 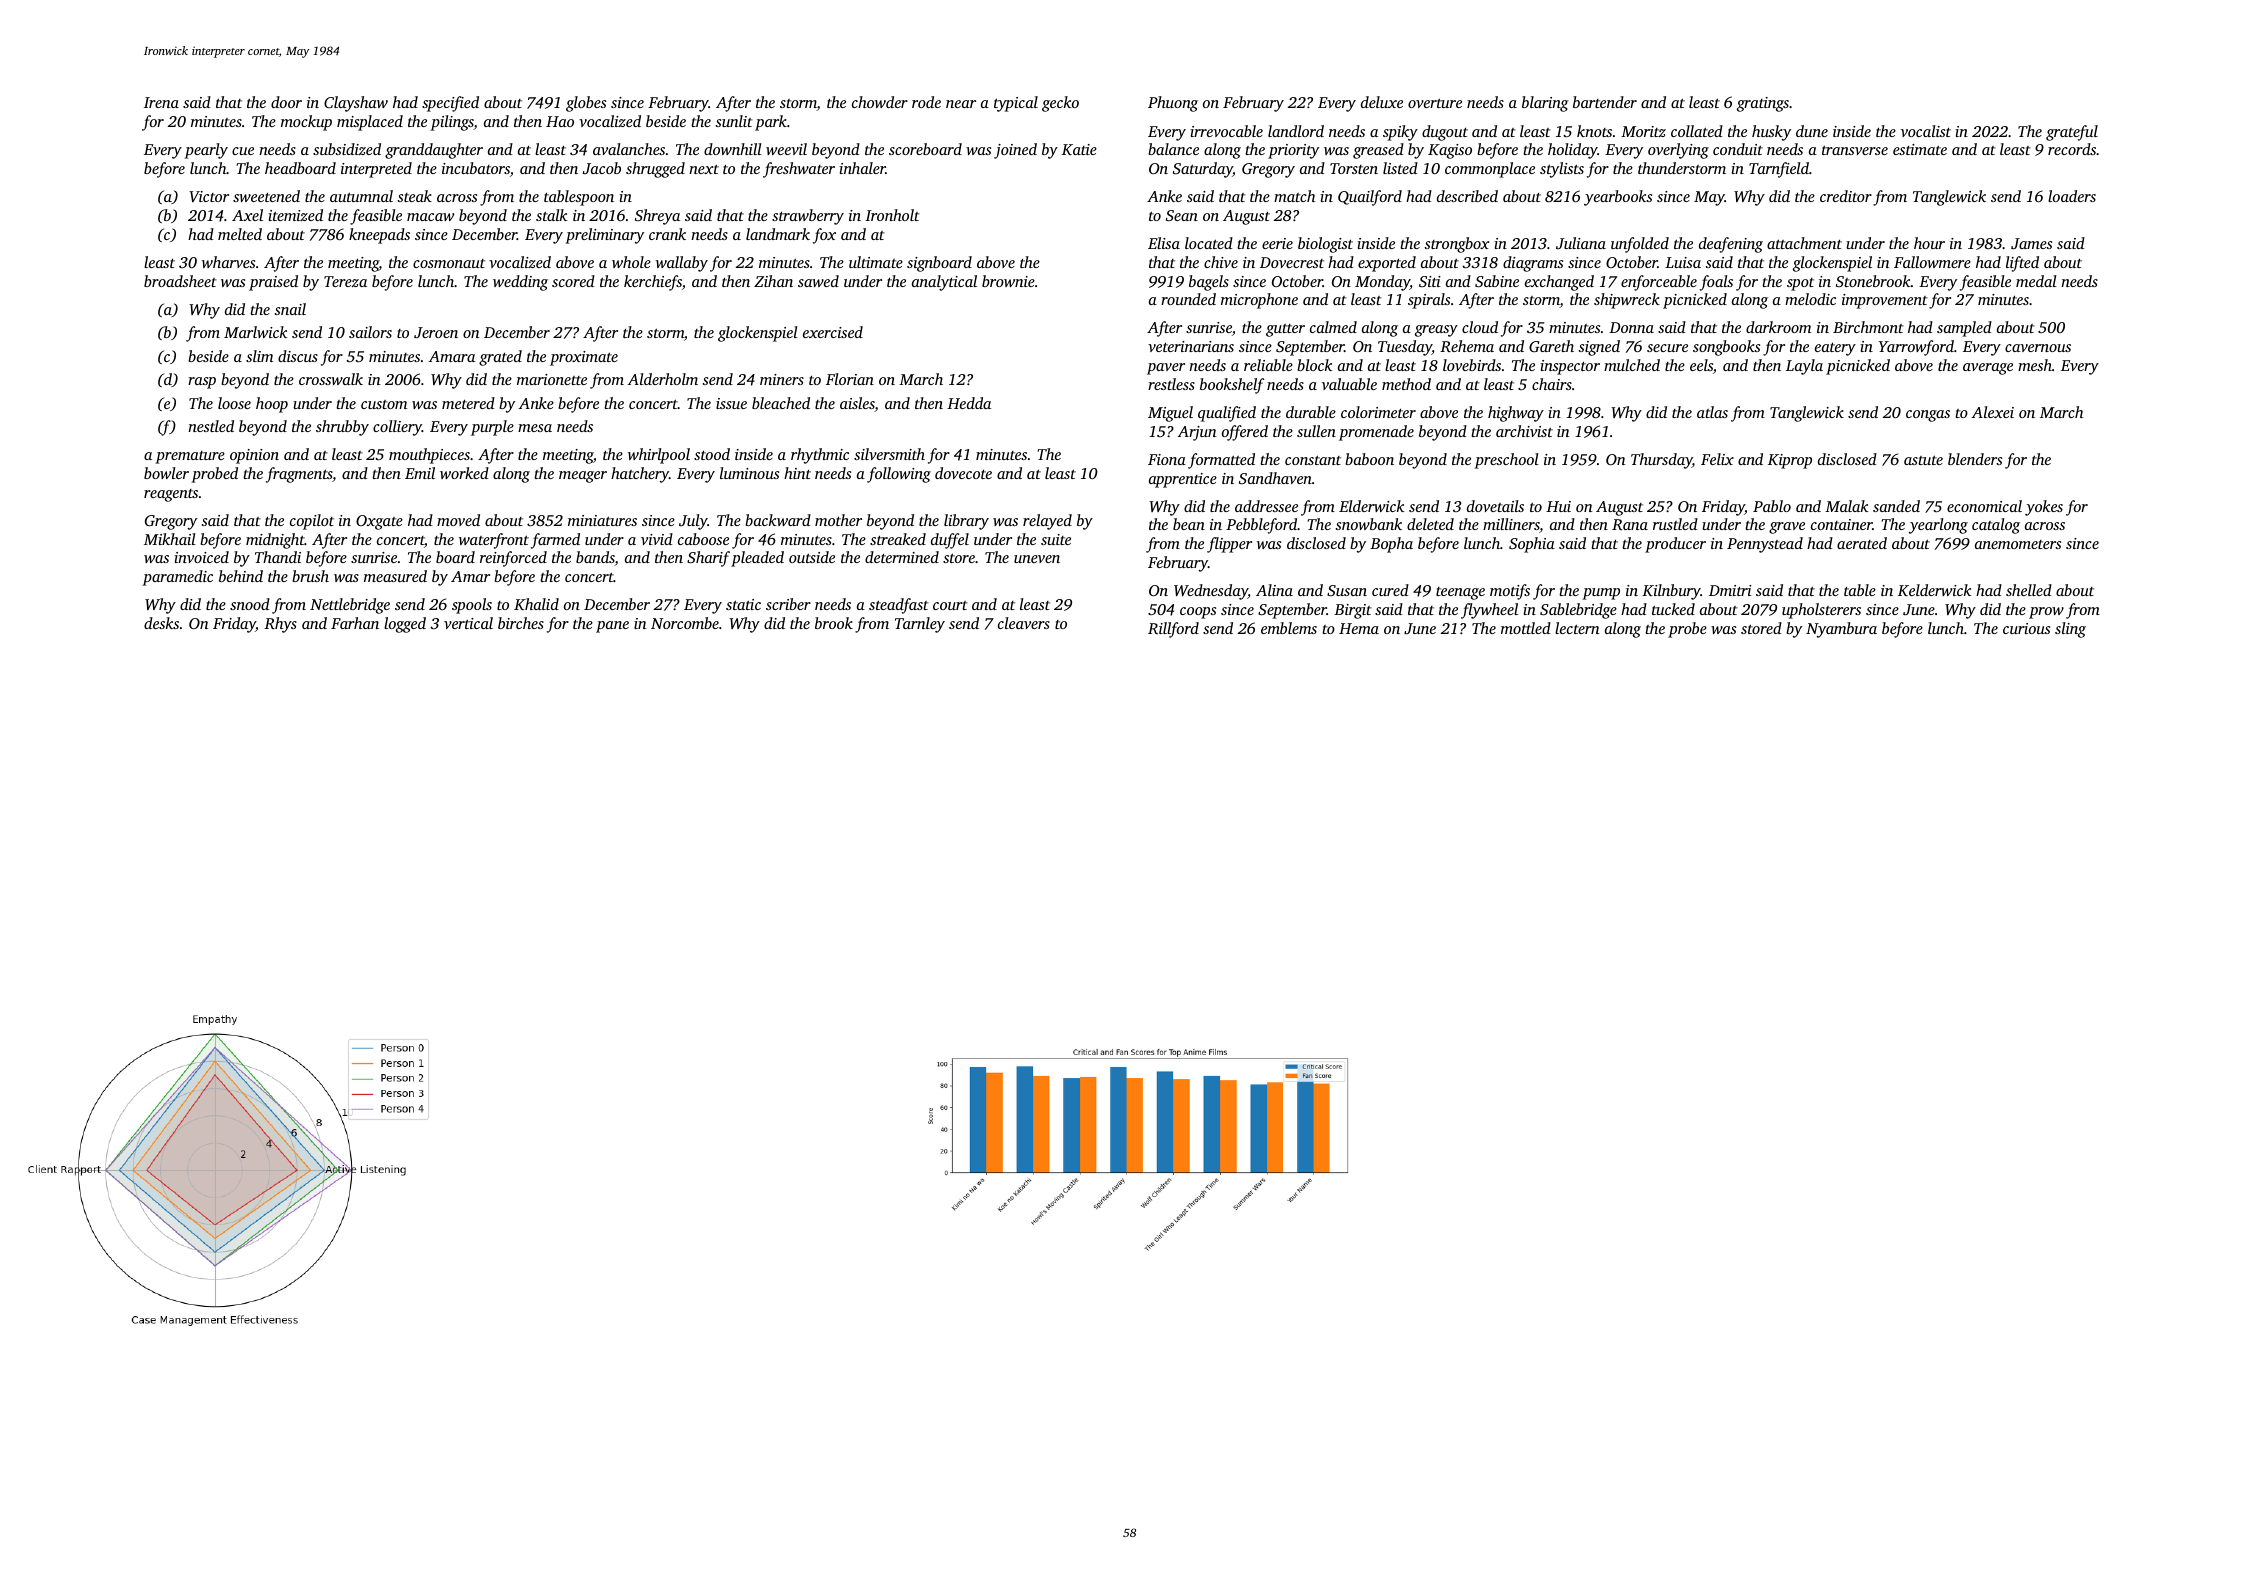 What do you see at coordinates (414, 196) in the image?
I see `steak` at bounding box center [414, 196].
